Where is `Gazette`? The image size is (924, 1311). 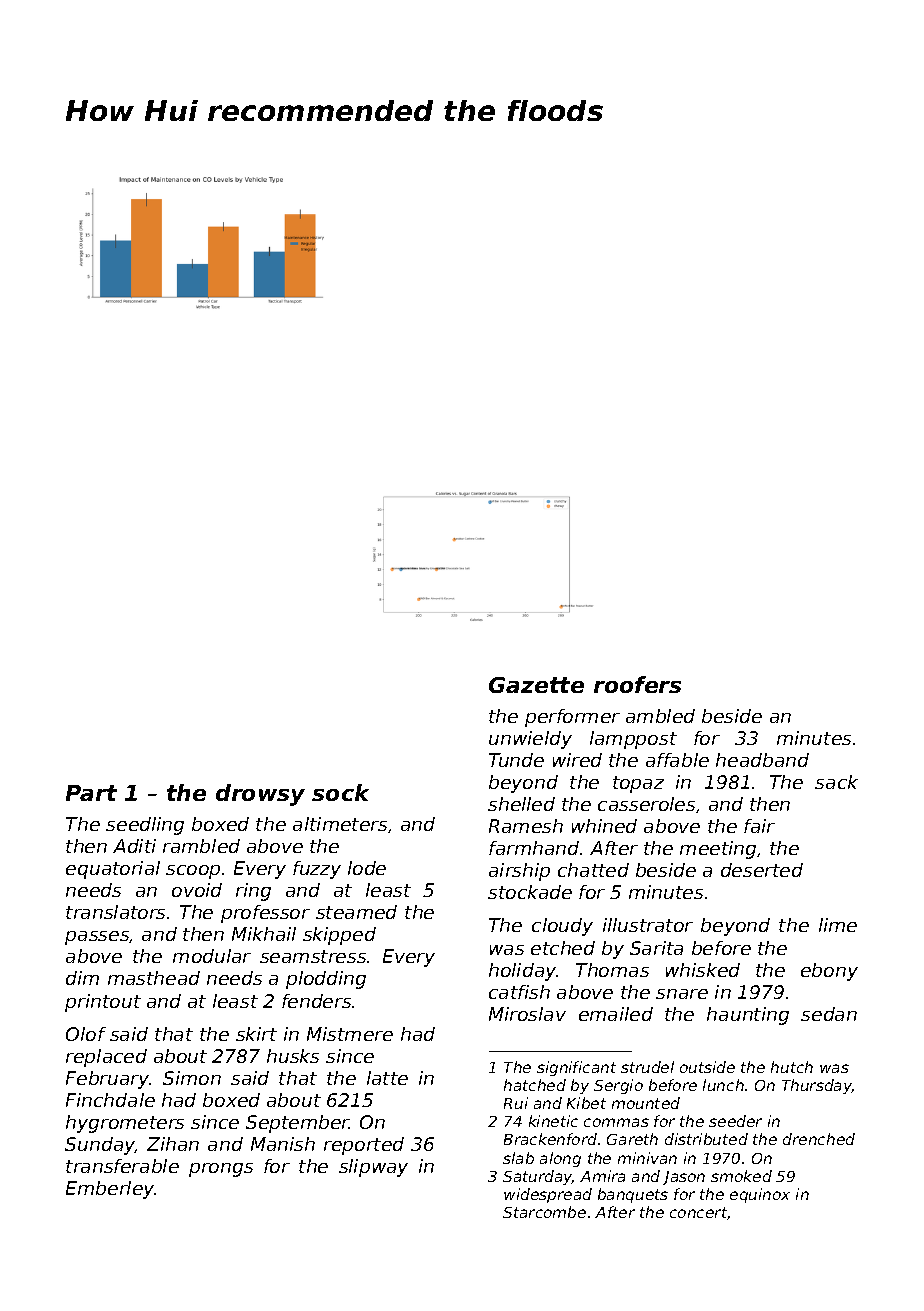
Gazette is located at coordinates (536, 685).
